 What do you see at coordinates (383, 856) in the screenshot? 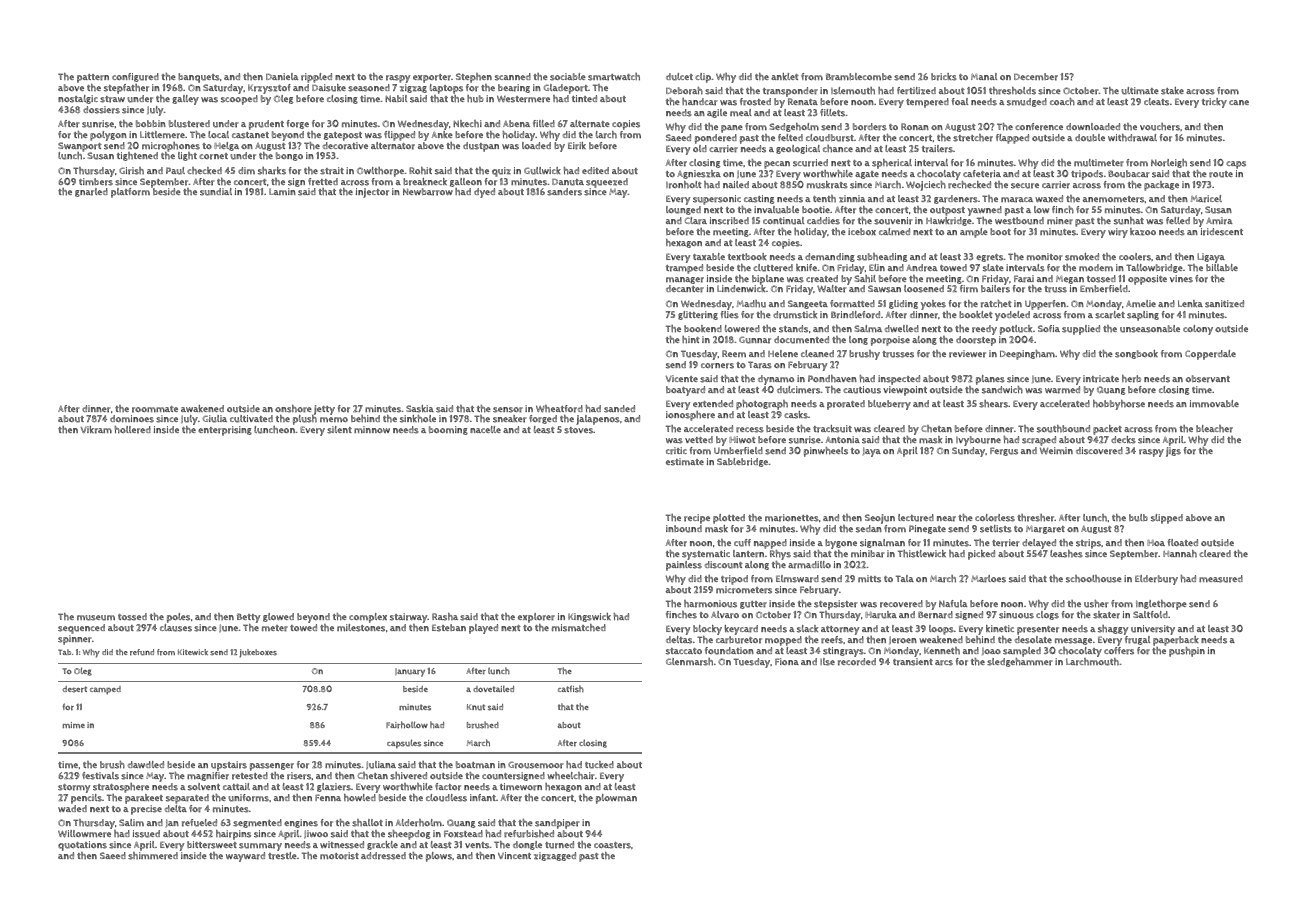
I see `addressed` at bounding box center [383, 856].
